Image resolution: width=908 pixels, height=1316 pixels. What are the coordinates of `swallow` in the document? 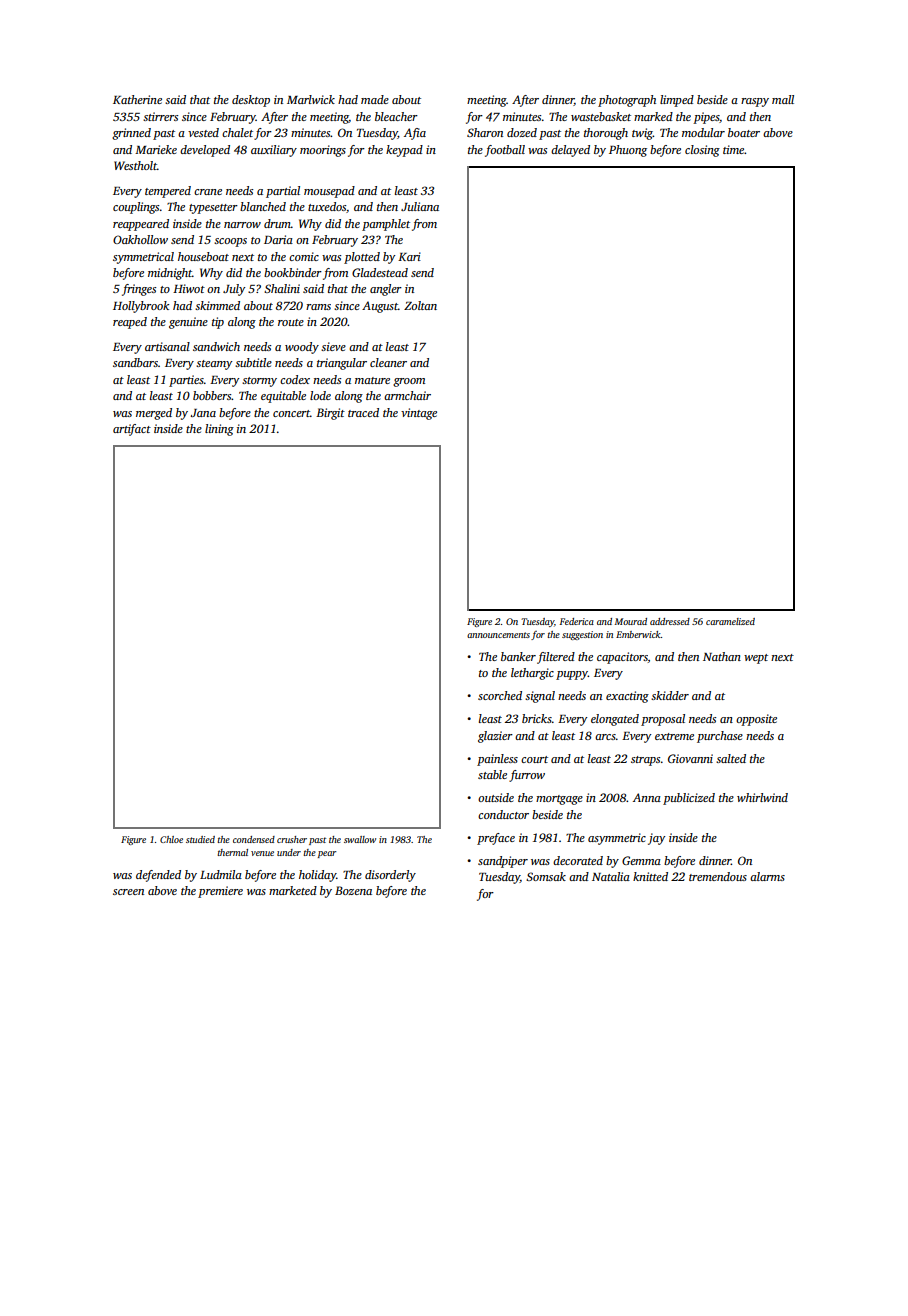 It's located at (360, 839).
